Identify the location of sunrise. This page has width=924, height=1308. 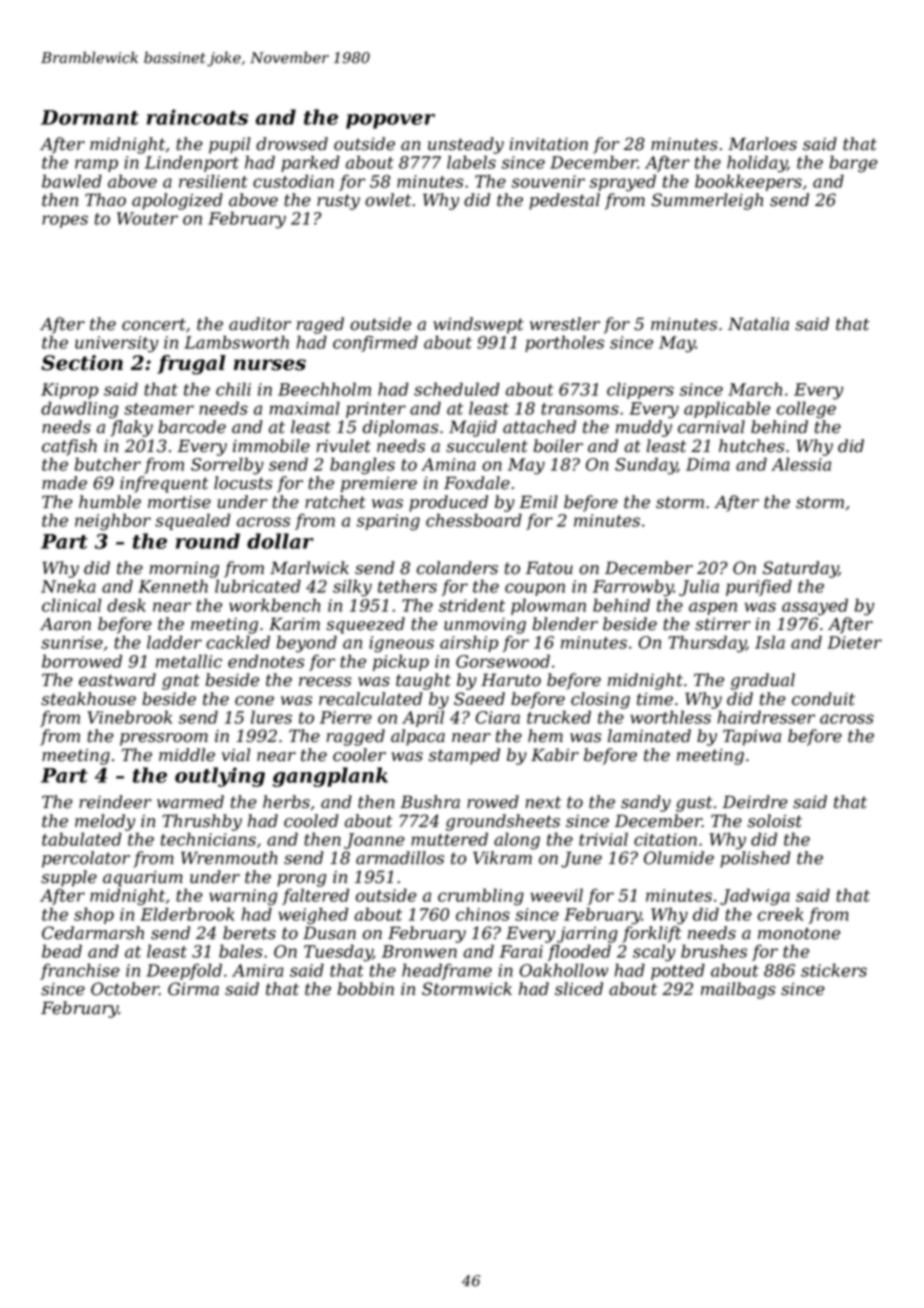
(72, 642).
